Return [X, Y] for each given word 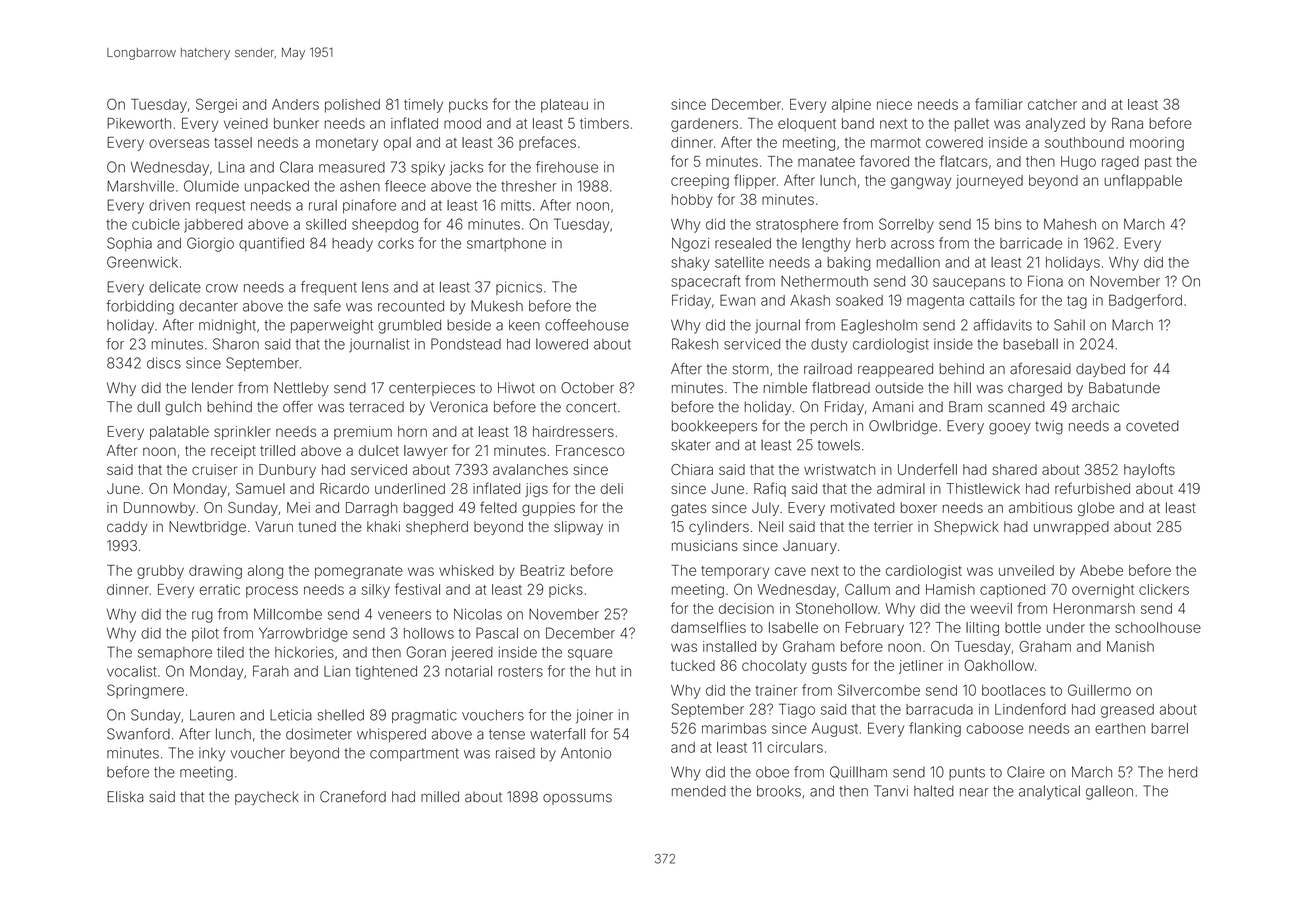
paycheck [267, 798]
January [810, 547]
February [875, 629]
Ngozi [690, 245]
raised [515, 753]
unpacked [277, 188]
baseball [1031, 344]
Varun [274, 526]
